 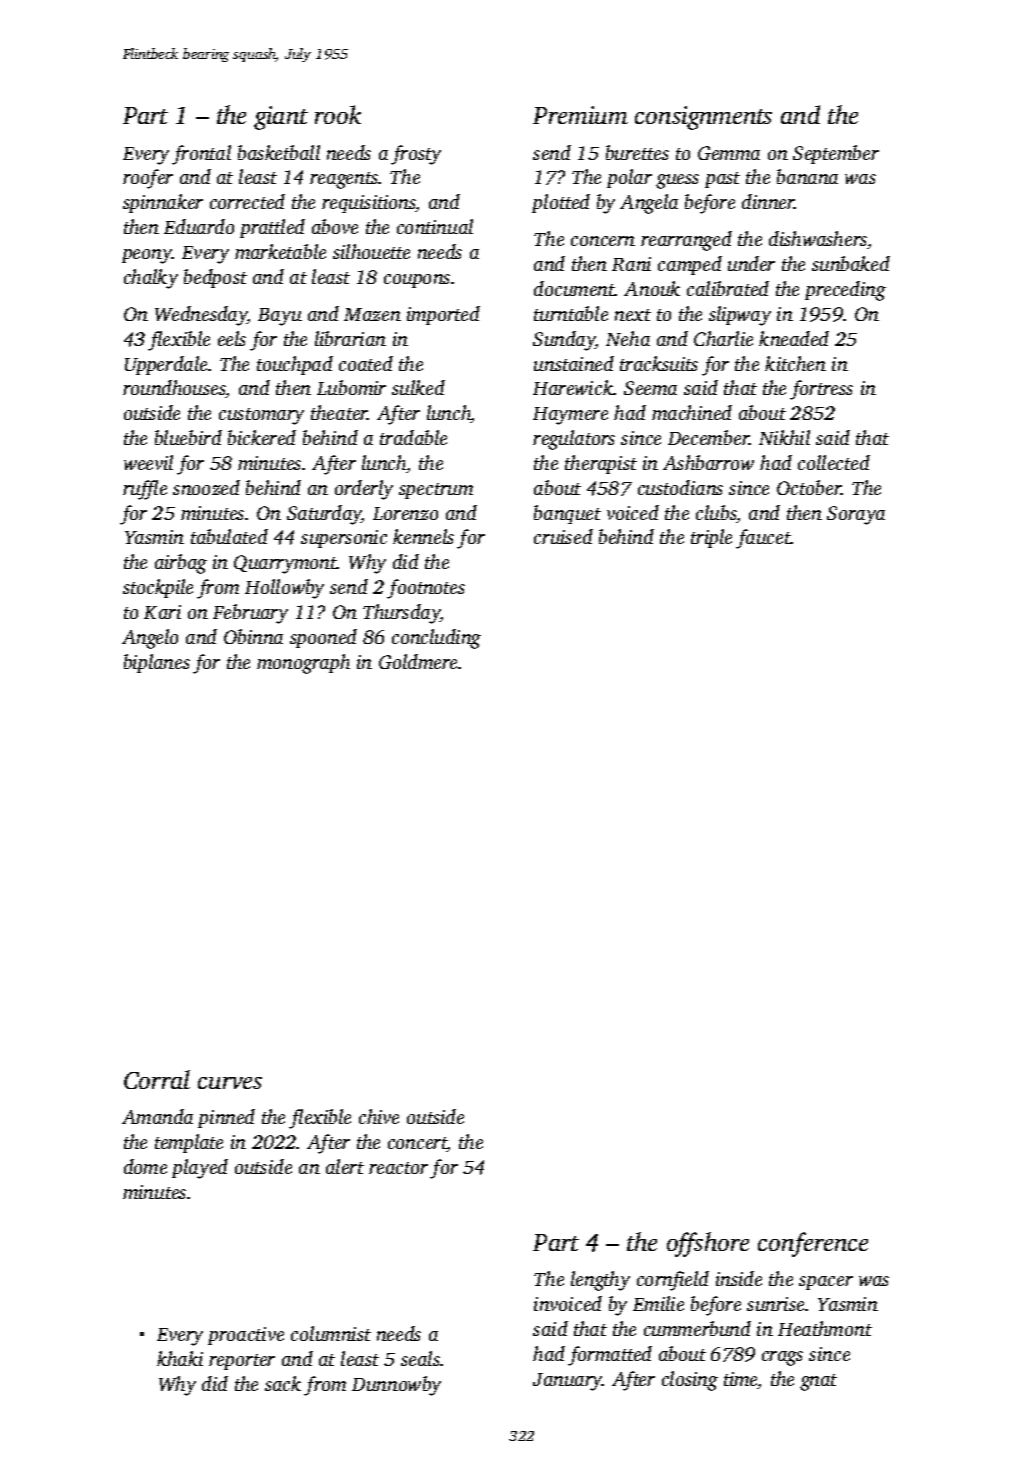 I want to click on triple, so click(x=711, y=538).
